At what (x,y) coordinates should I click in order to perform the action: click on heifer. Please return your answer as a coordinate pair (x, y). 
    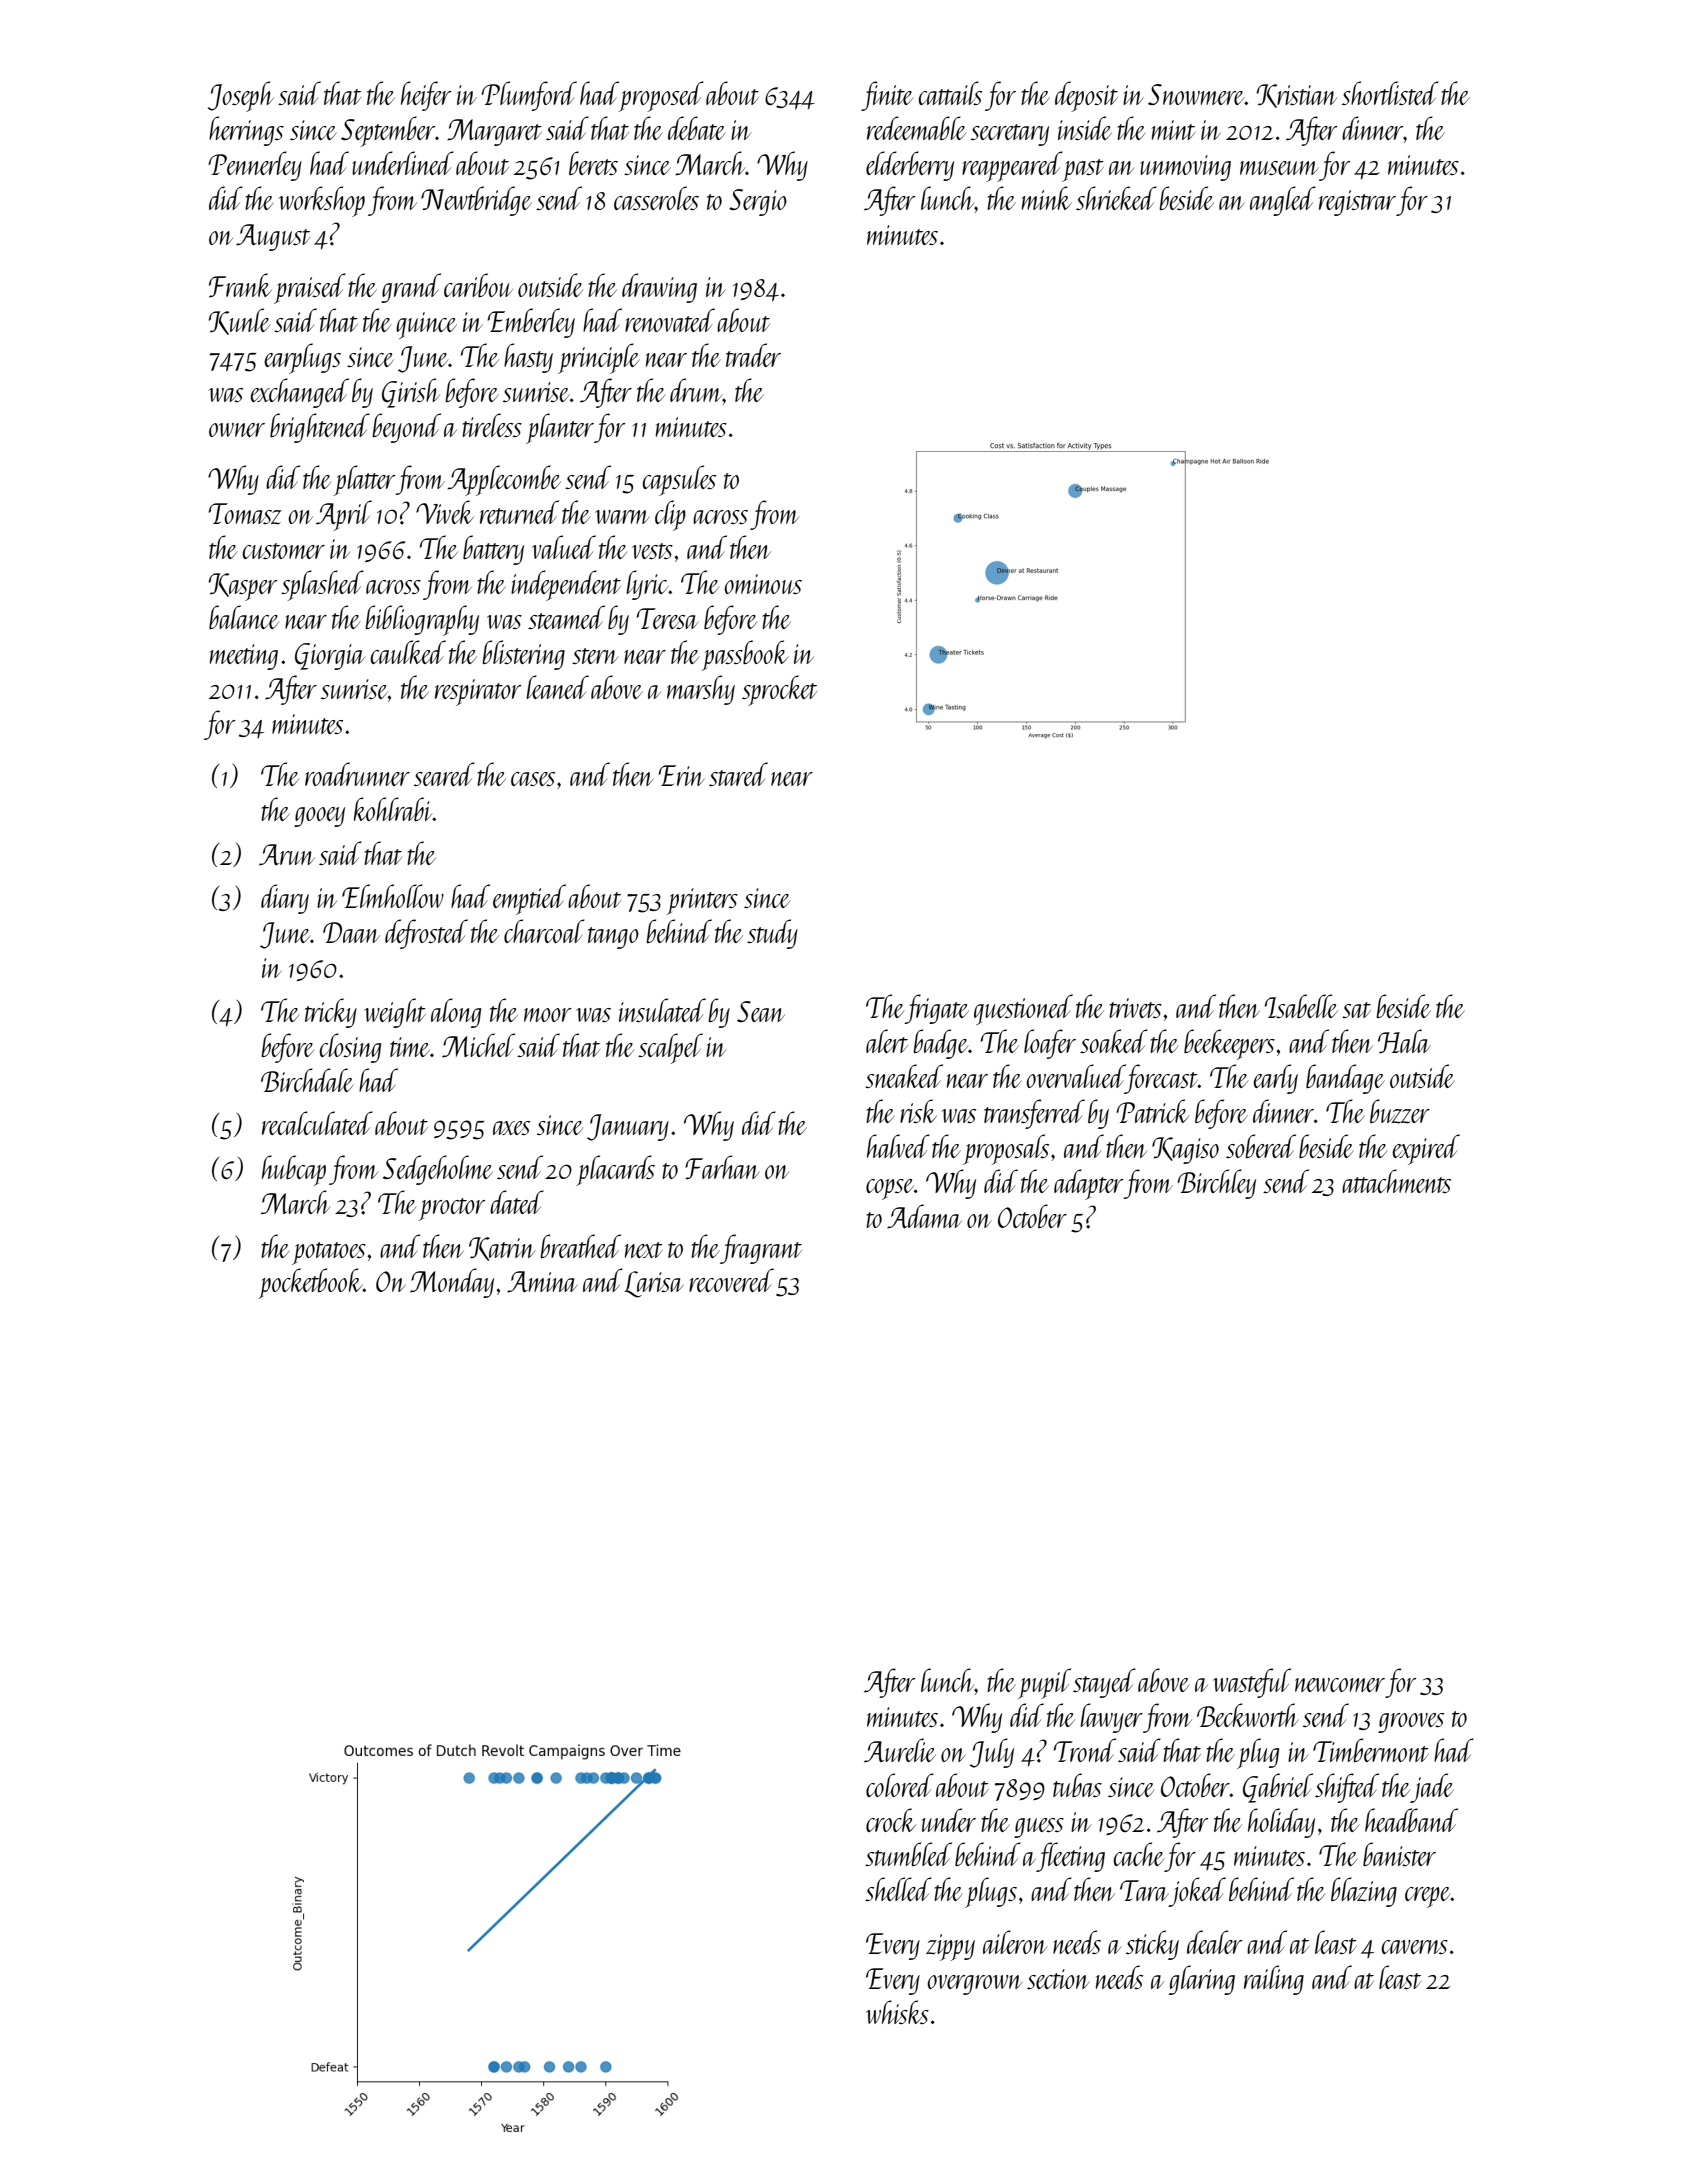
    Looking at the image, I should click on (426, 96).
